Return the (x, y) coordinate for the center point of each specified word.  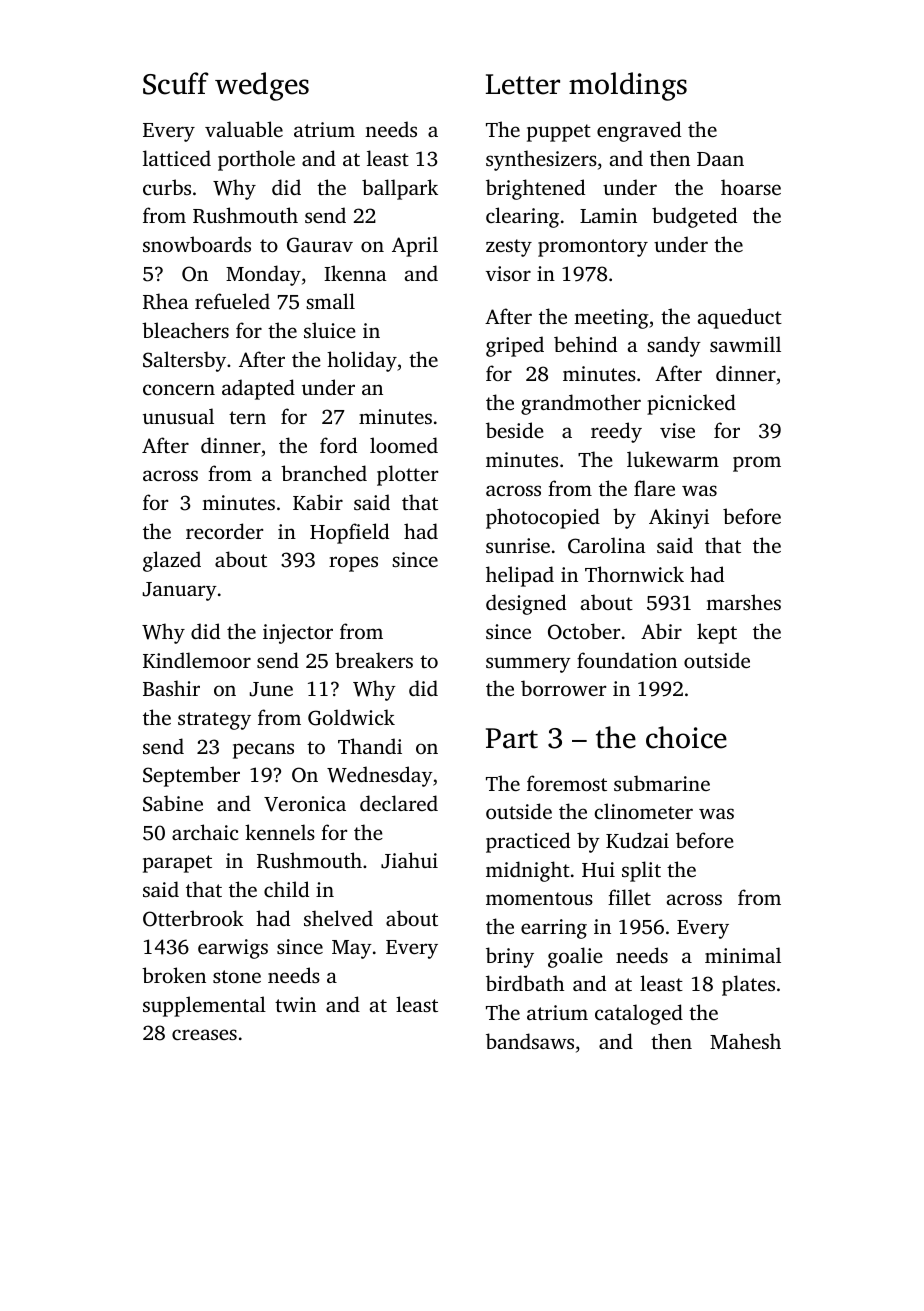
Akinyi (679, 518)
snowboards (197, 244)
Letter (523, 84)
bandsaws (530, 1041)
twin (295, 1004)
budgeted (694, 217)
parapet (177, 864)
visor (508, 273)
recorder (224, 531)
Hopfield (349, 533)
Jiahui (409, 860)
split (641, 871)
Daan (720, 159)
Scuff (176, 83)
